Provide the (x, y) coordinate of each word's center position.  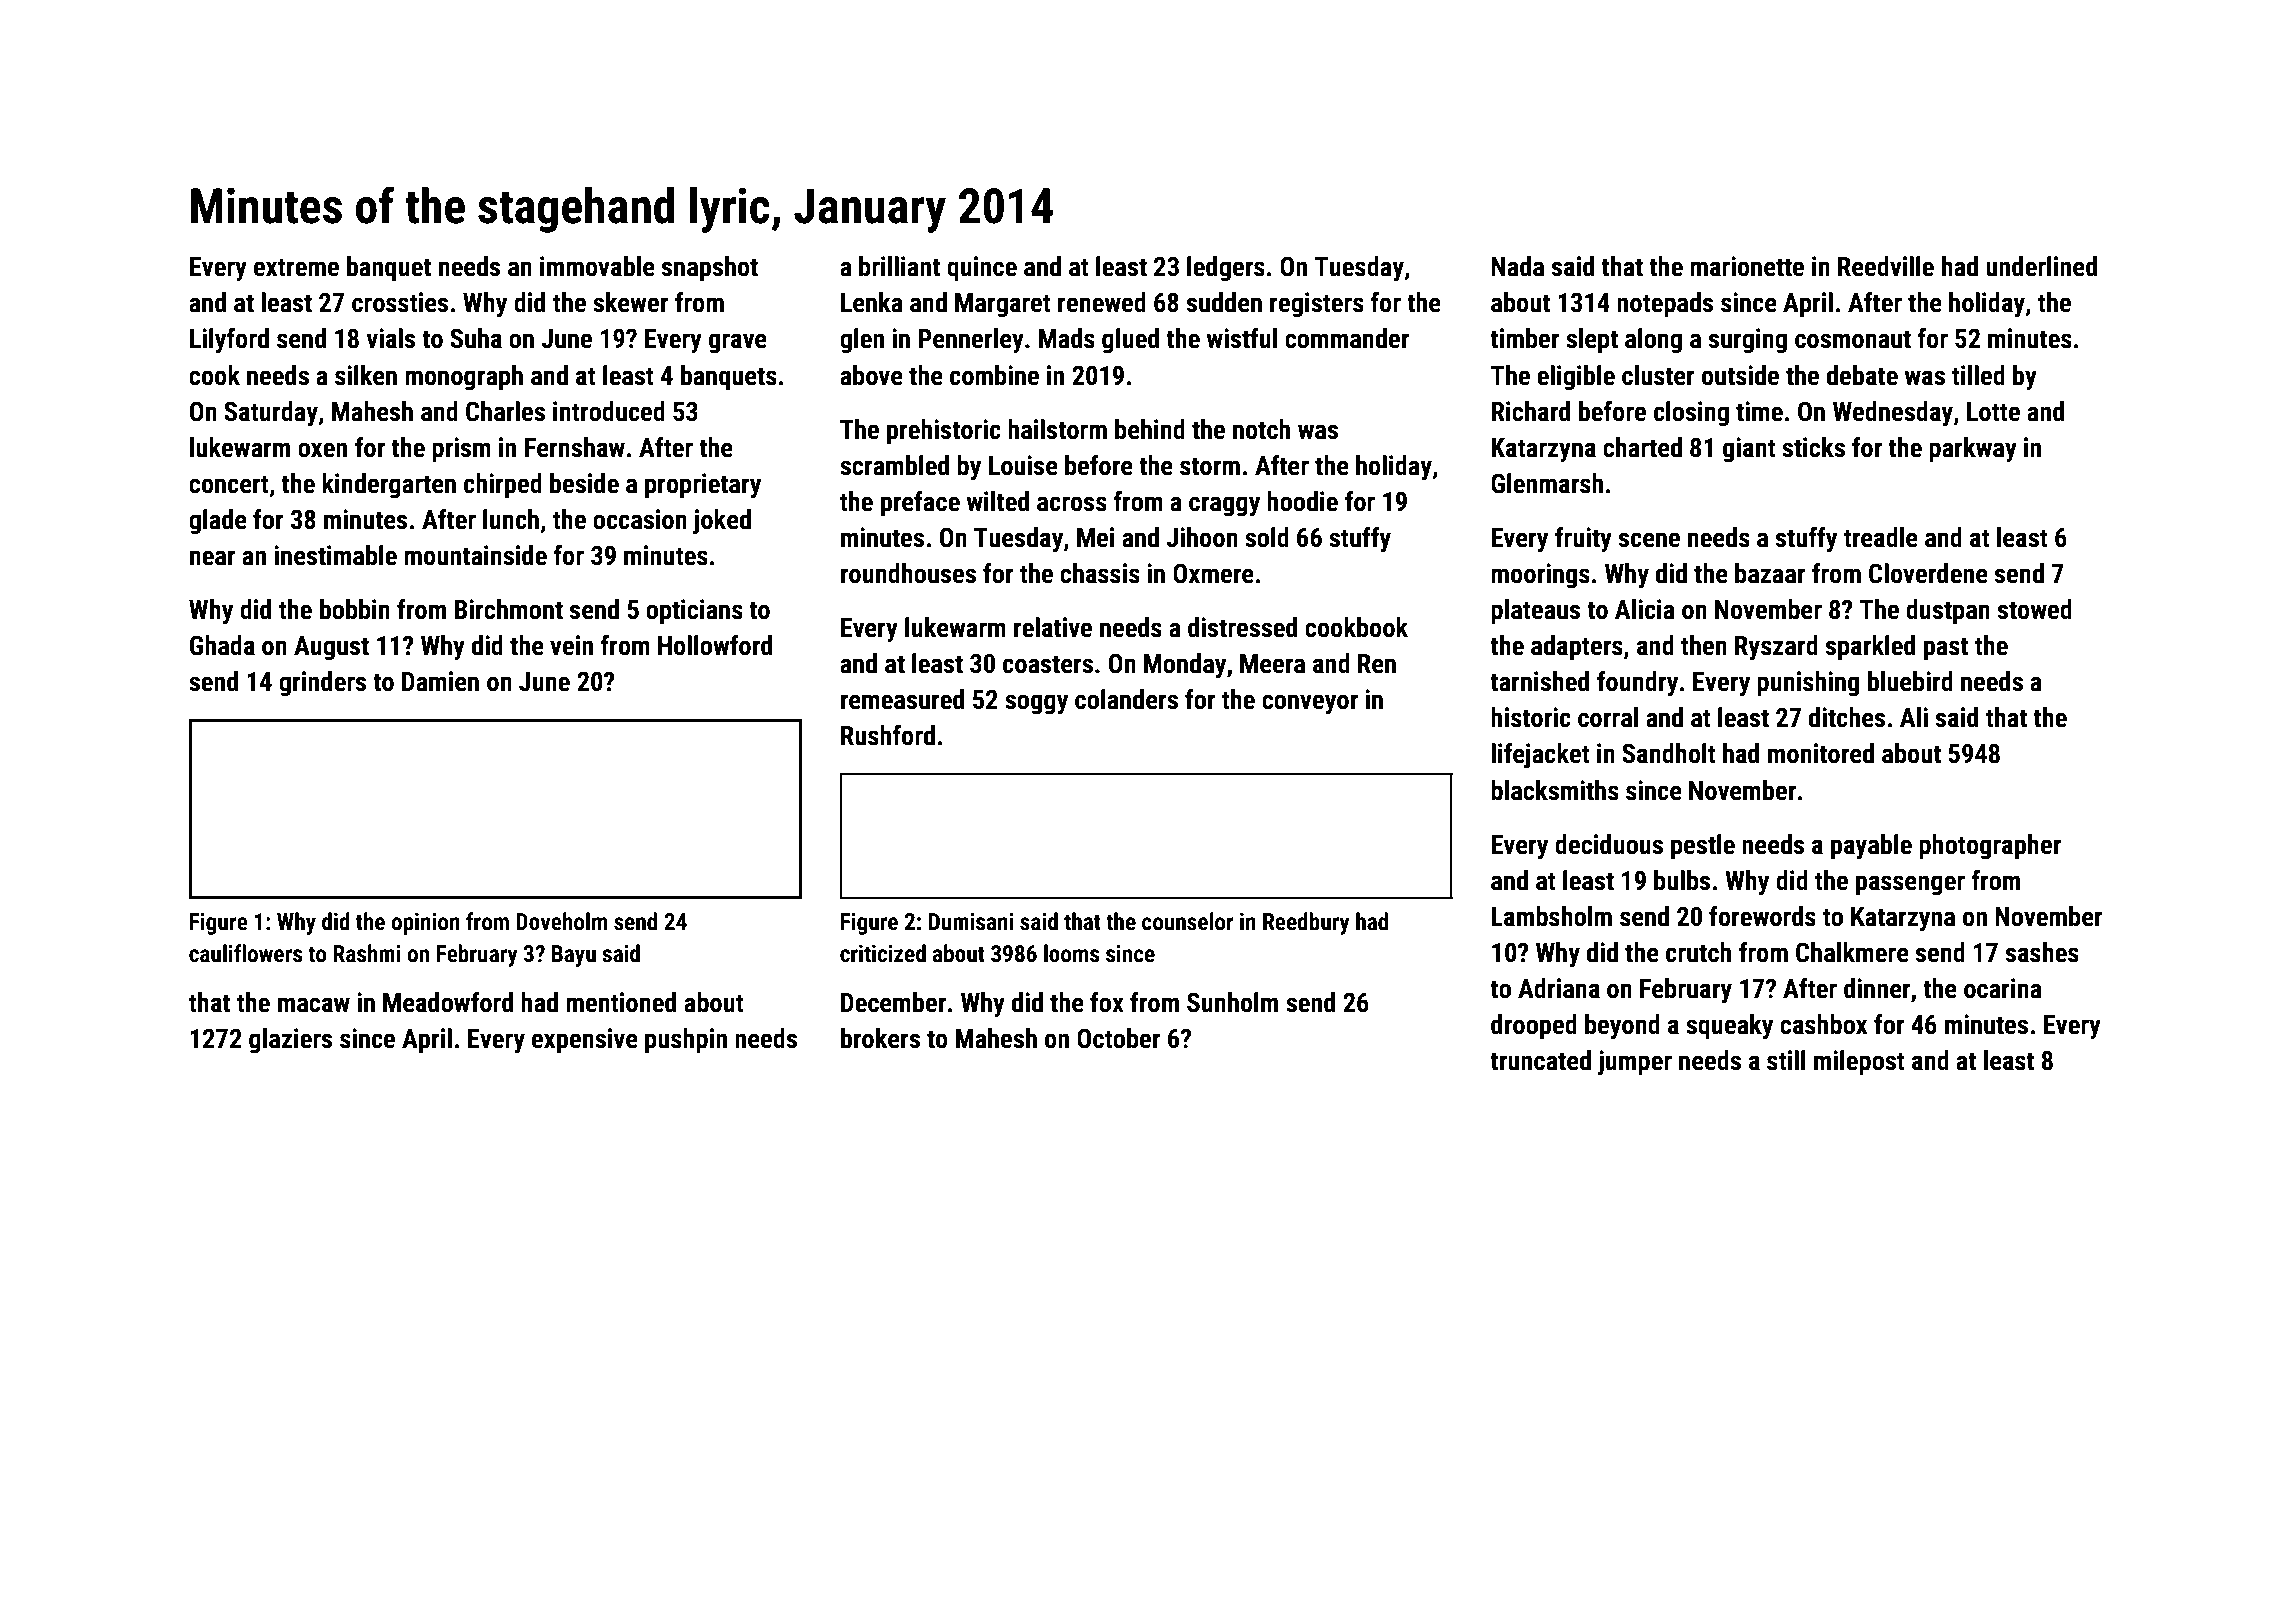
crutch (1698, 952)
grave (738, 343)
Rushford (888, 735)
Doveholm (561, 921)
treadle (1881, 537)
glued (1130, 341)
